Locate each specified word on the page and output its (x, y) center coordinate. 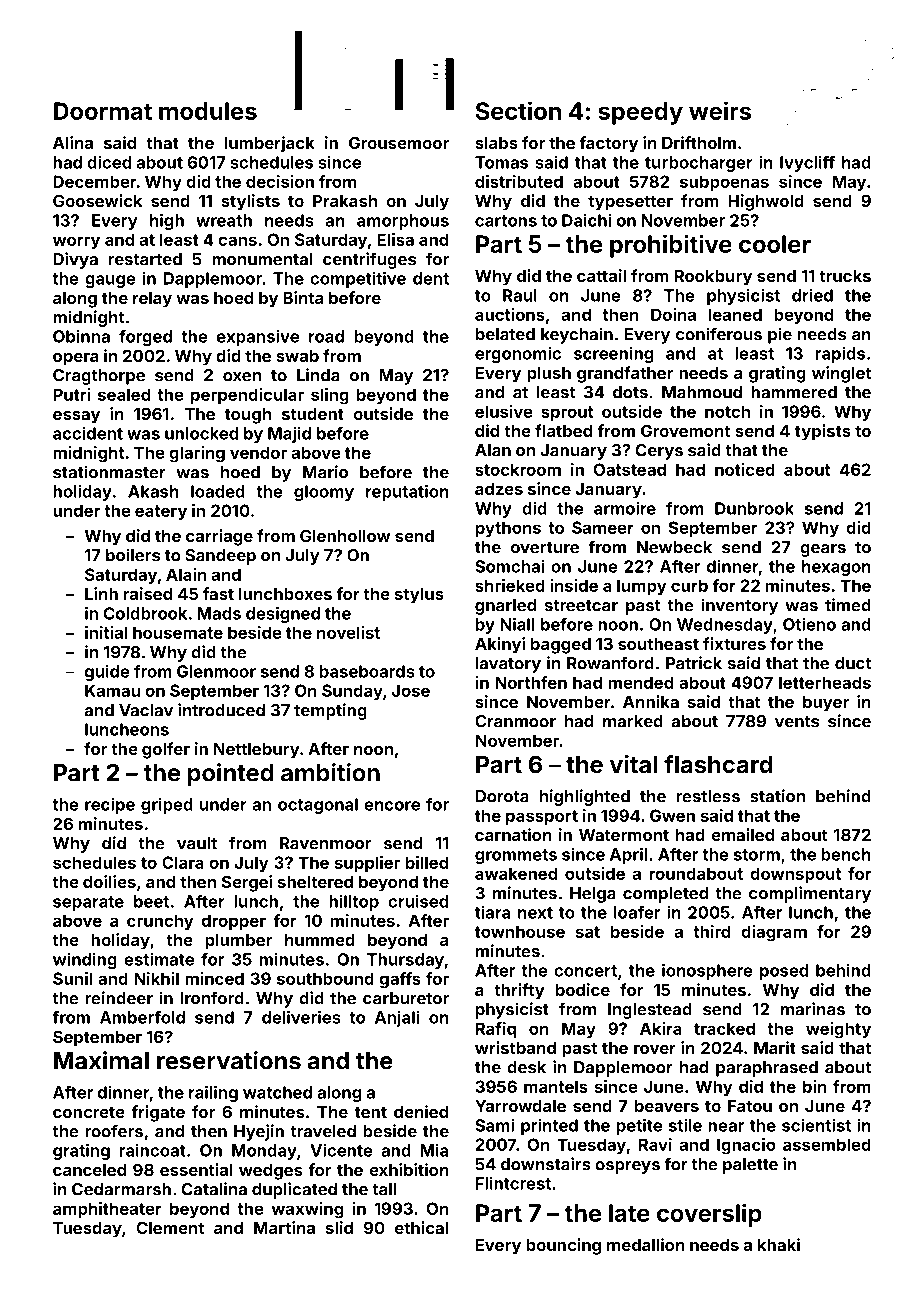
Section (518, 110)
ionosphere (707, 971)
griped (167, 805)
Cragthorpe (99, 377)
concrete (89, 1112)
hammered (794, 392)
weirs (720, 110)
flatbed (563, 430)
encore (392, 806)
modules (208, 111)
